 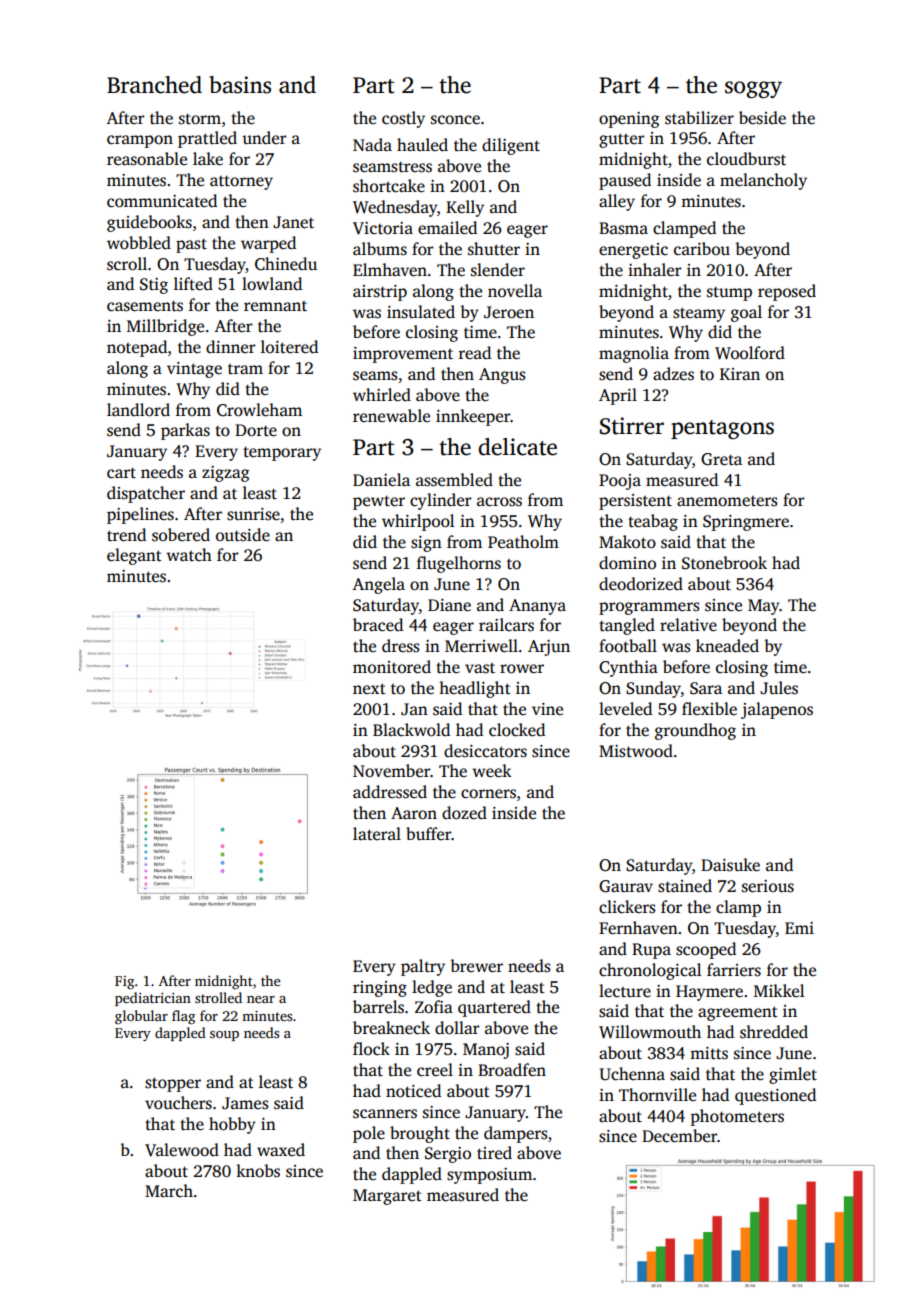 What do you see at coordinates (502, 376) in the image?
I see `Angus` at bounding box center [502, 376].
